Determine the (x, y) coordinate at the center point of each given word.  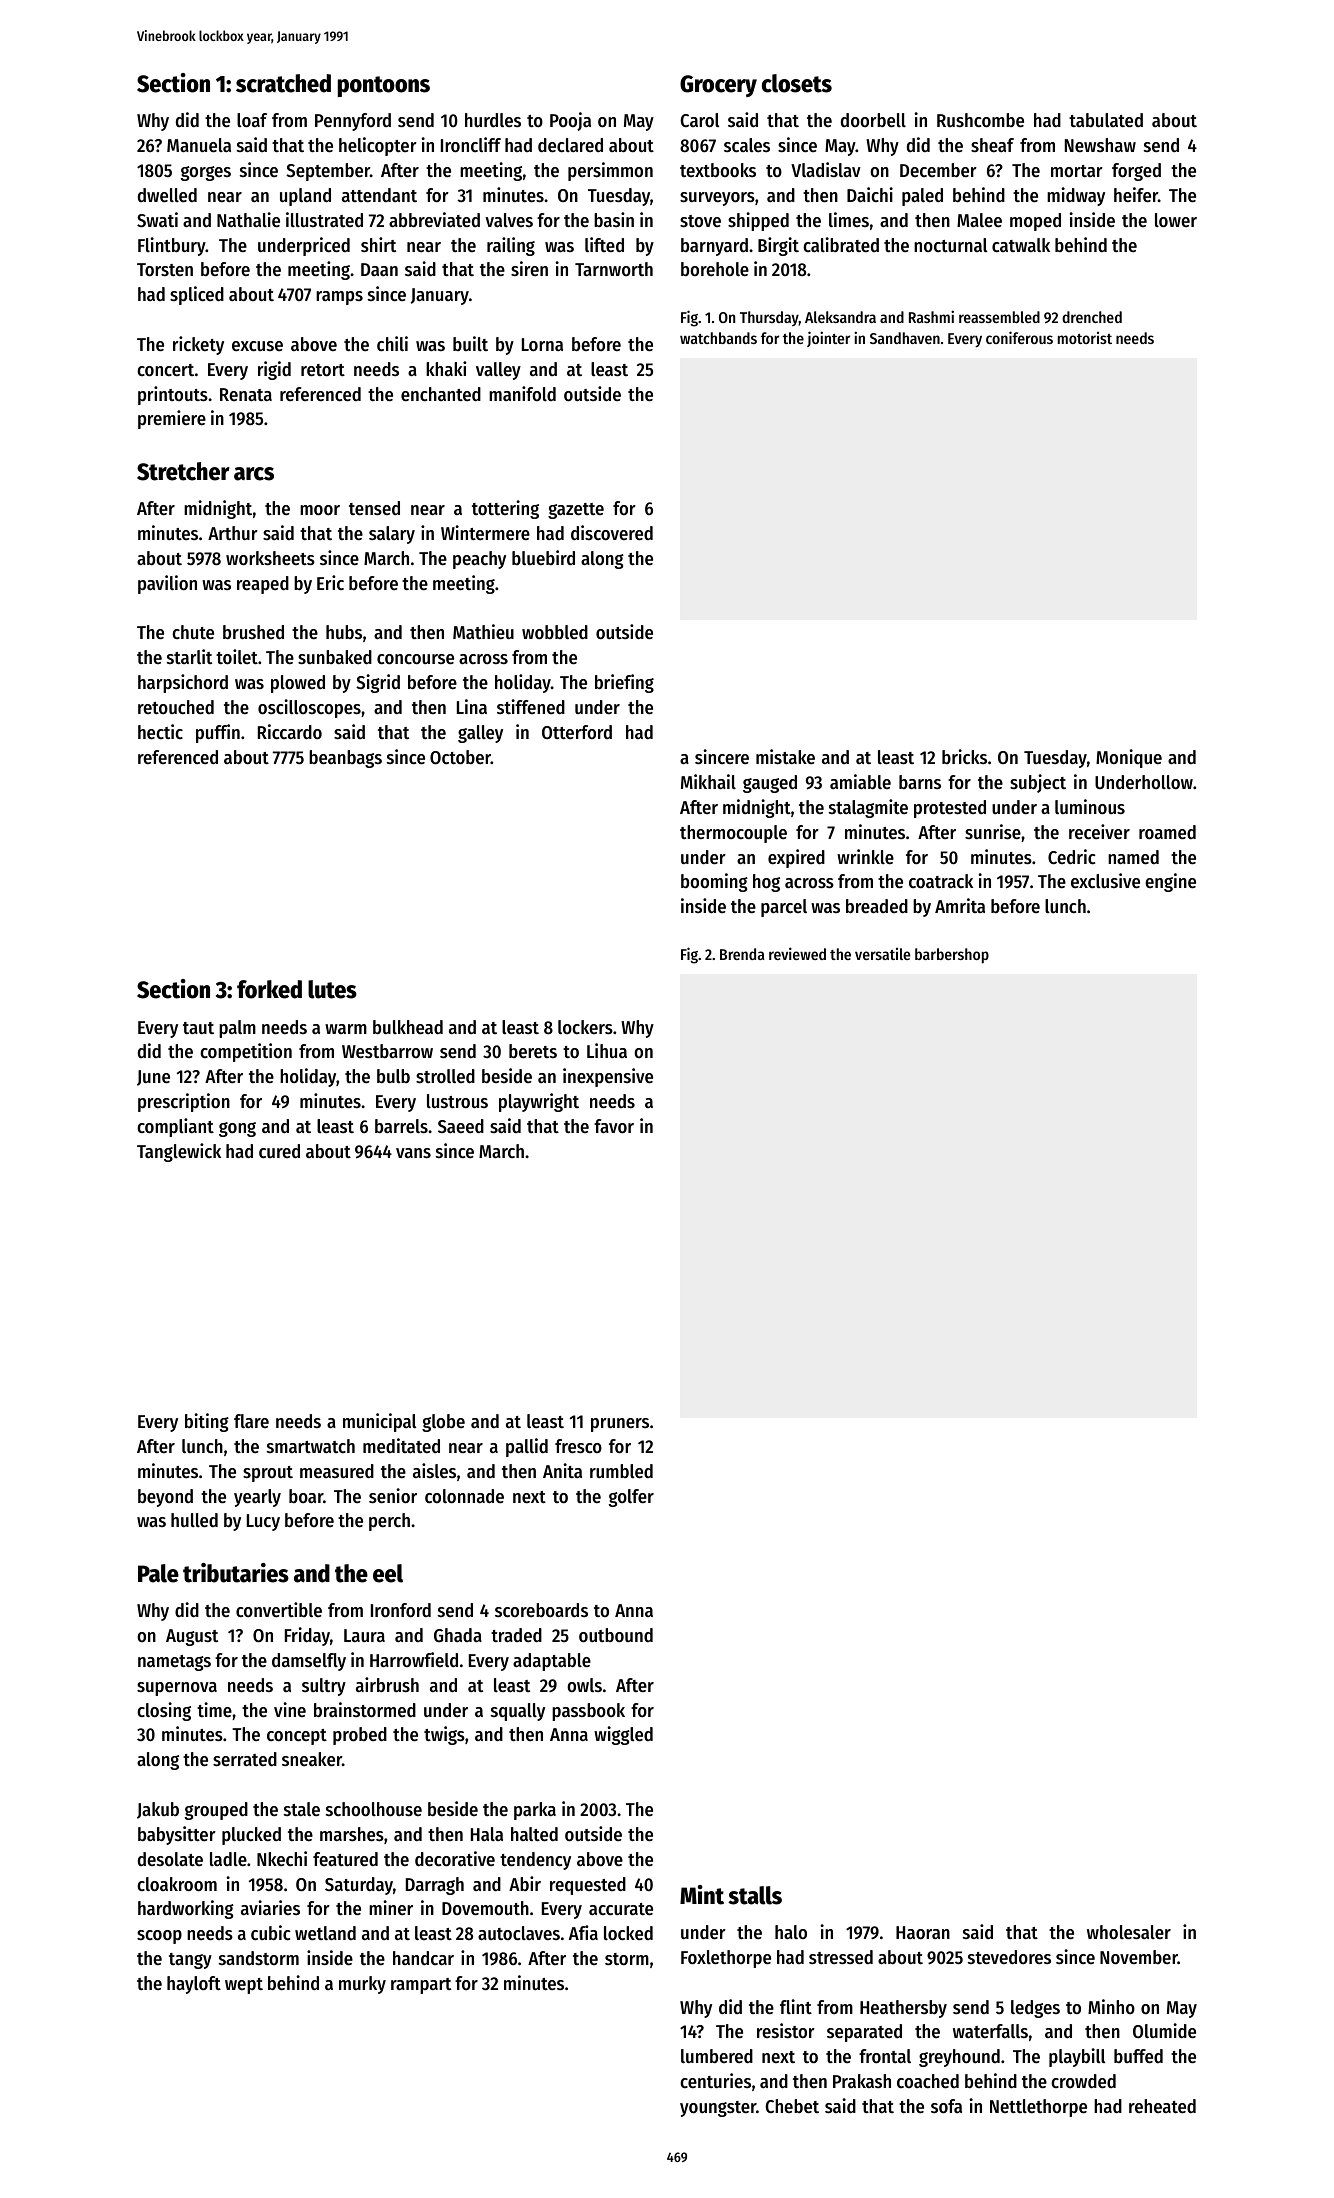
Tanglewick (179, 1152)
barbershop (952, 956)
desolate (170, 1859)
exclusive (1105, 881)
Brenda (742, 954)
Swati (157, 220)
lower (1176, 220)
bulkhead (408, 1027)
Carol (699, 120)
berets (533, 1051)
